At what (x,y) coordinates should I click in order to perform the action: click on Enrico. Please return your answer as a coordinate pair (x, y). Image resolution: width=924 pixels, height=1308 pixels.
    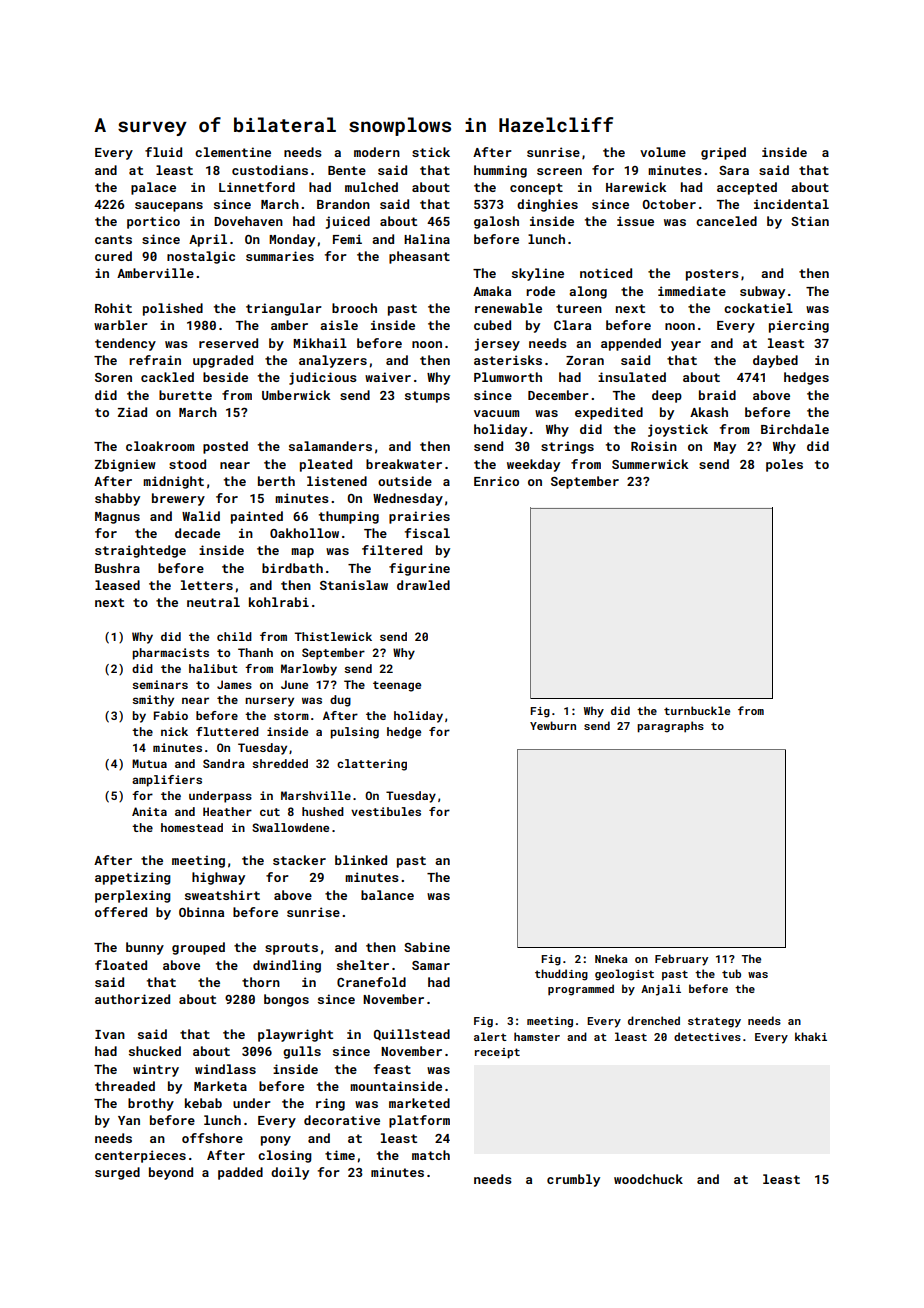
    Looking at the image, I should click on (496, 481).
